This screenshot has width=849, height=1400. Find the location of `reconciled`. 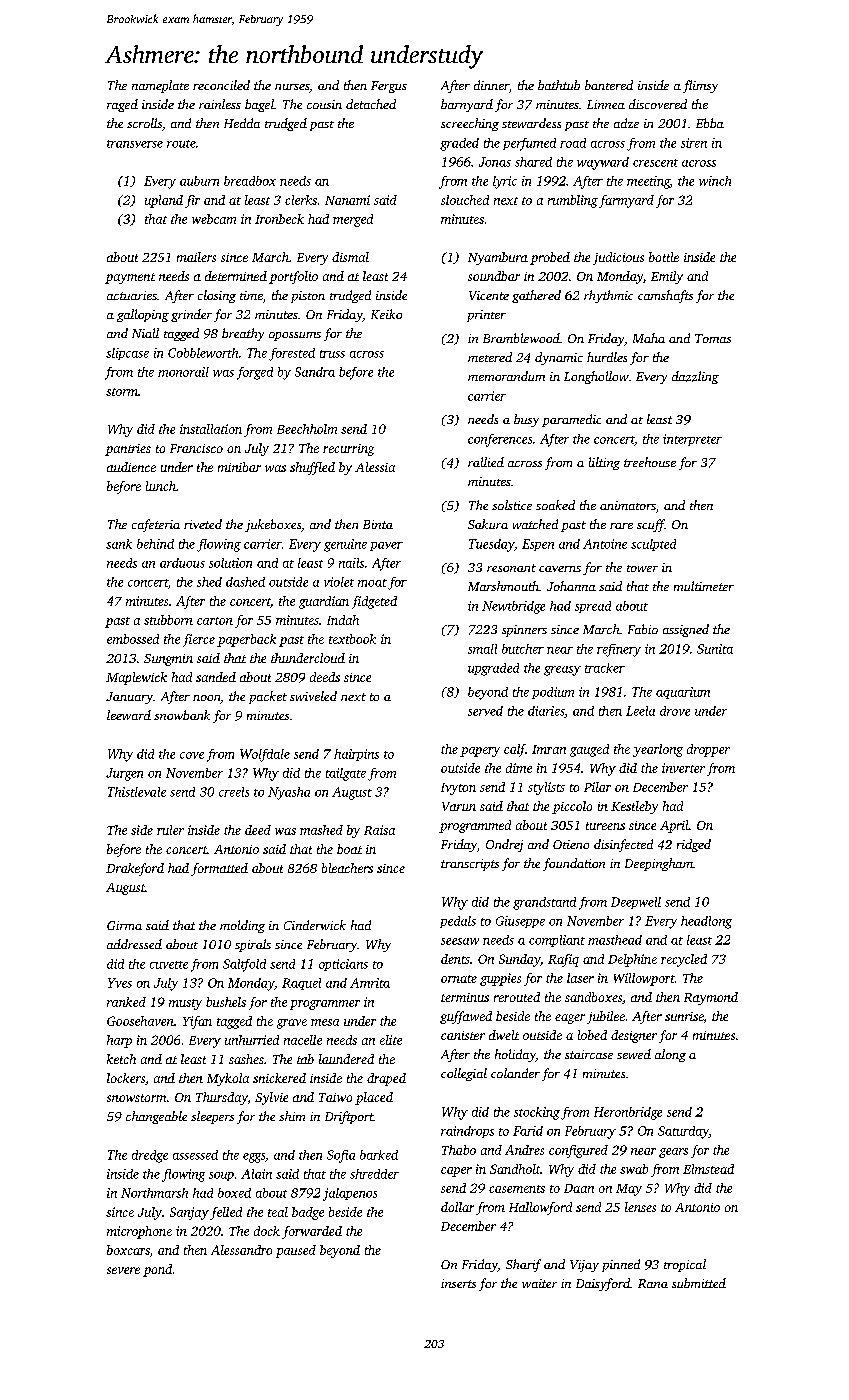

reconciled is located at coordinates (221, 85).
